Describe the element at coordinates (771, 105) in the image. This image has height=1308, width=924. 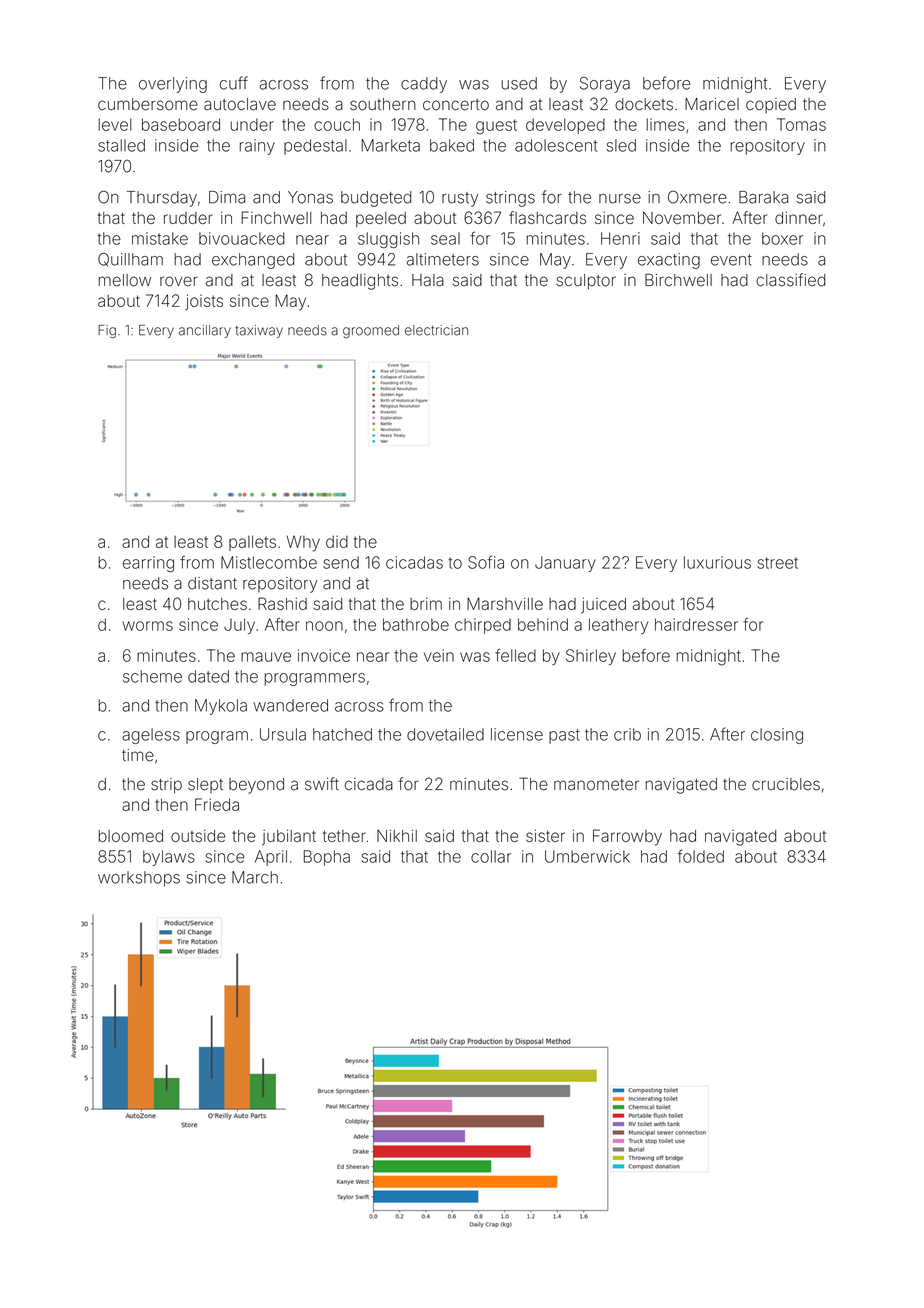
I see `copied` at that location.
